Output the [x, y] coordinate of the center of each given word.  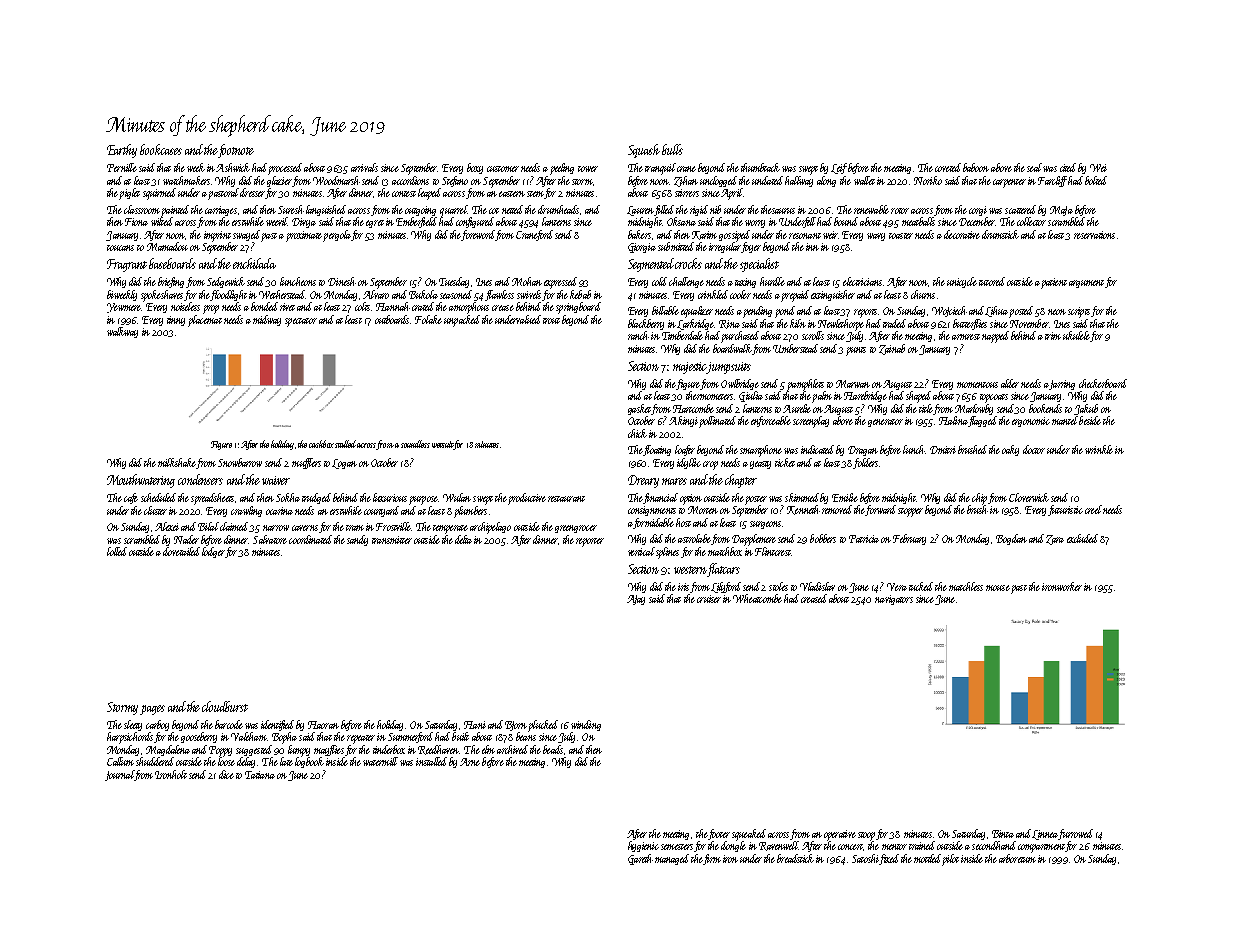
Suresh [291, 209]
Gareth [640, 859]
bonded [264, 306]
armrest [966, 337]
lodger [213, 552]
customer [503, 169]
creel [1093, 509]
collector [1031, 221]
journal [120, 775]
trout [551, 321]
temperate [450, 529]
